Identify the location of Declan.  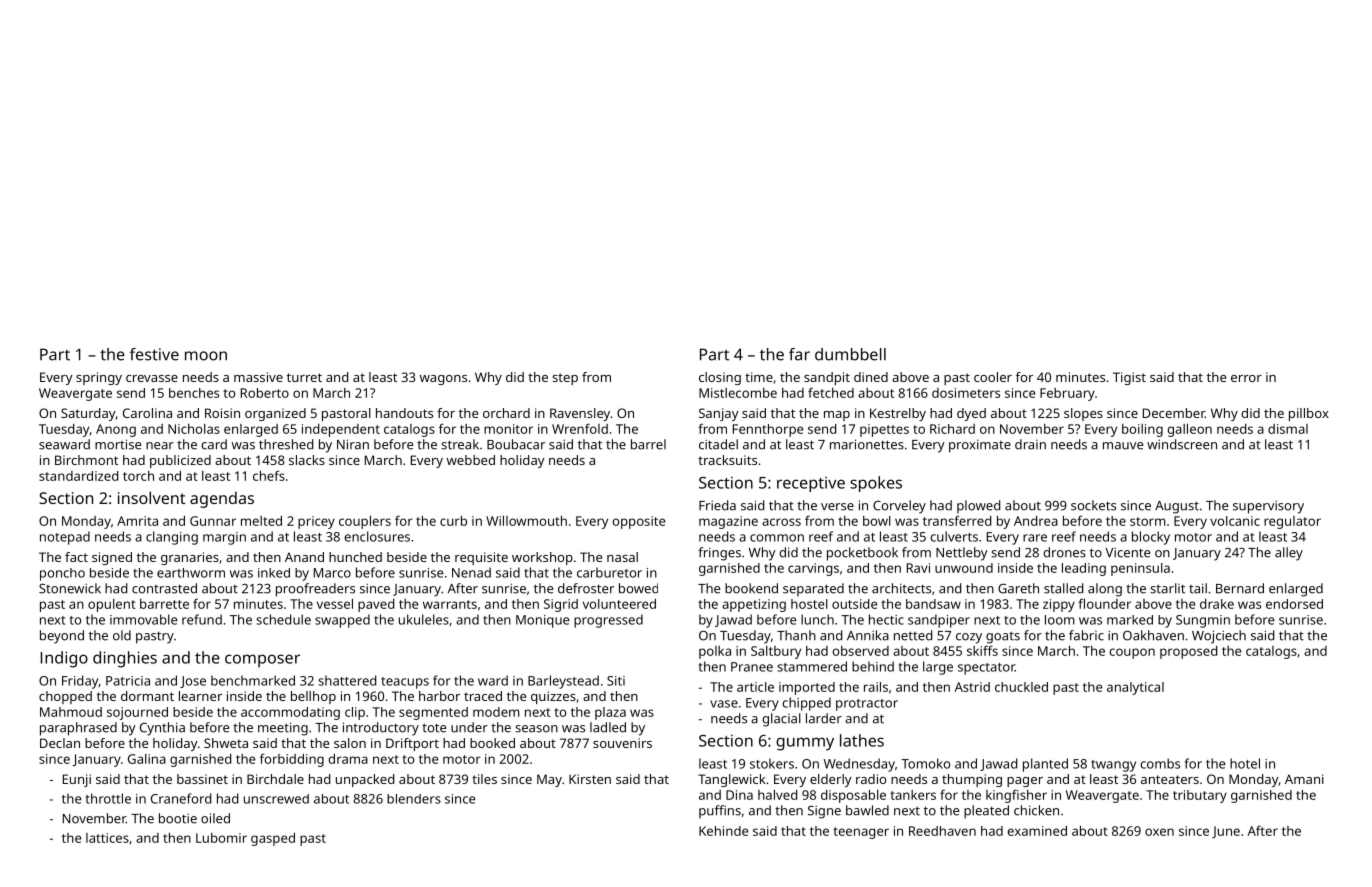
(60, 743).
